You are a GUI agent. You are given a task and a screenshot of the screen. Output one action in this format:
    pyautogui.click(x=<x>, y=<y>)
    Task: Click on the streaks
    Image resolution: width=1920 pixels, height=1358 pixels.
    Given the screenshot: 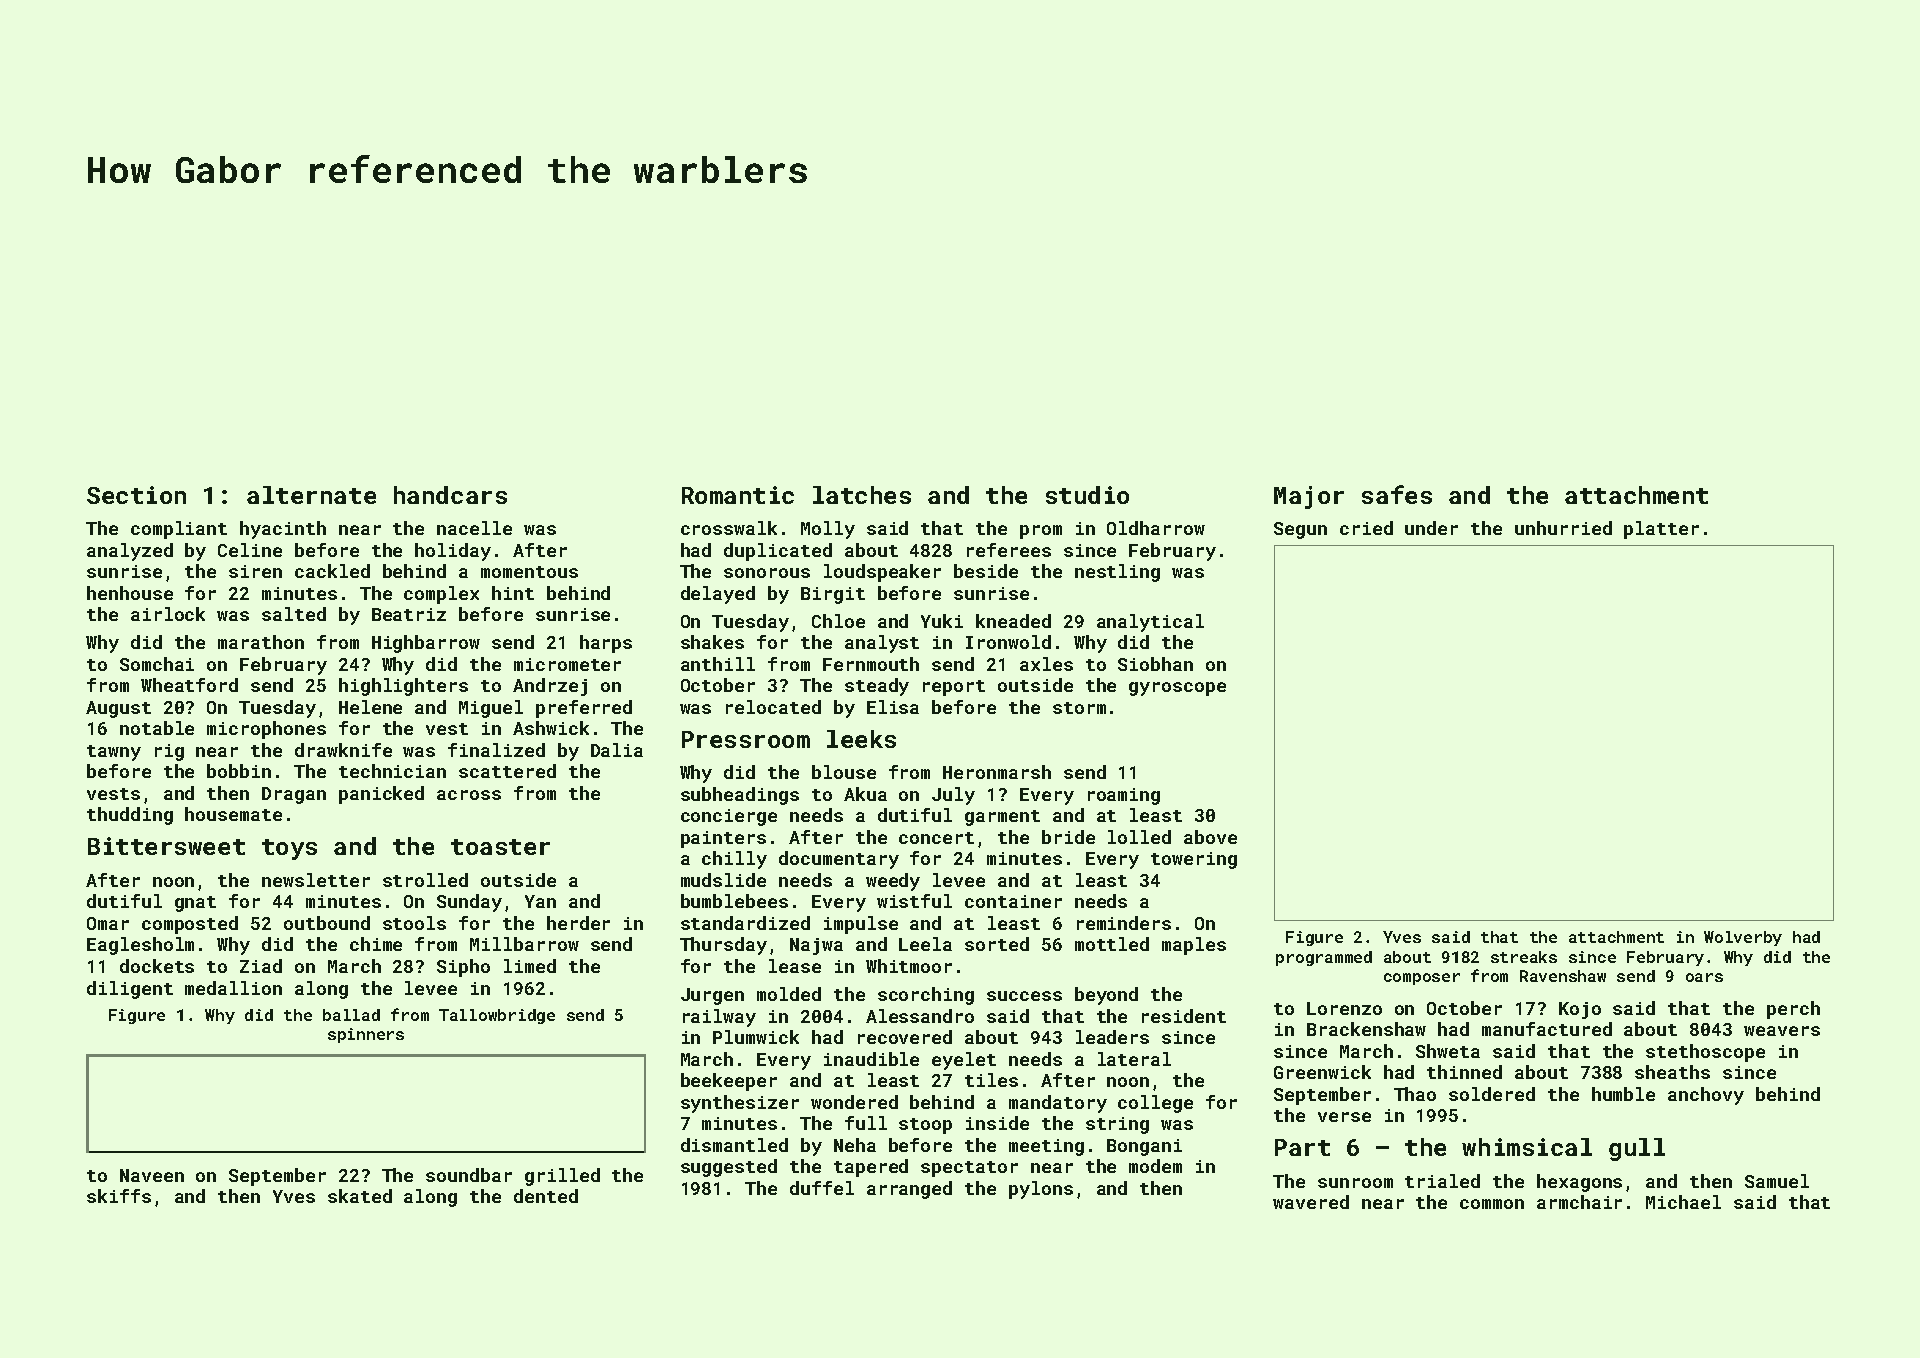 What is the action you would take?
    pyautogui.click(x=1524, y=957)
